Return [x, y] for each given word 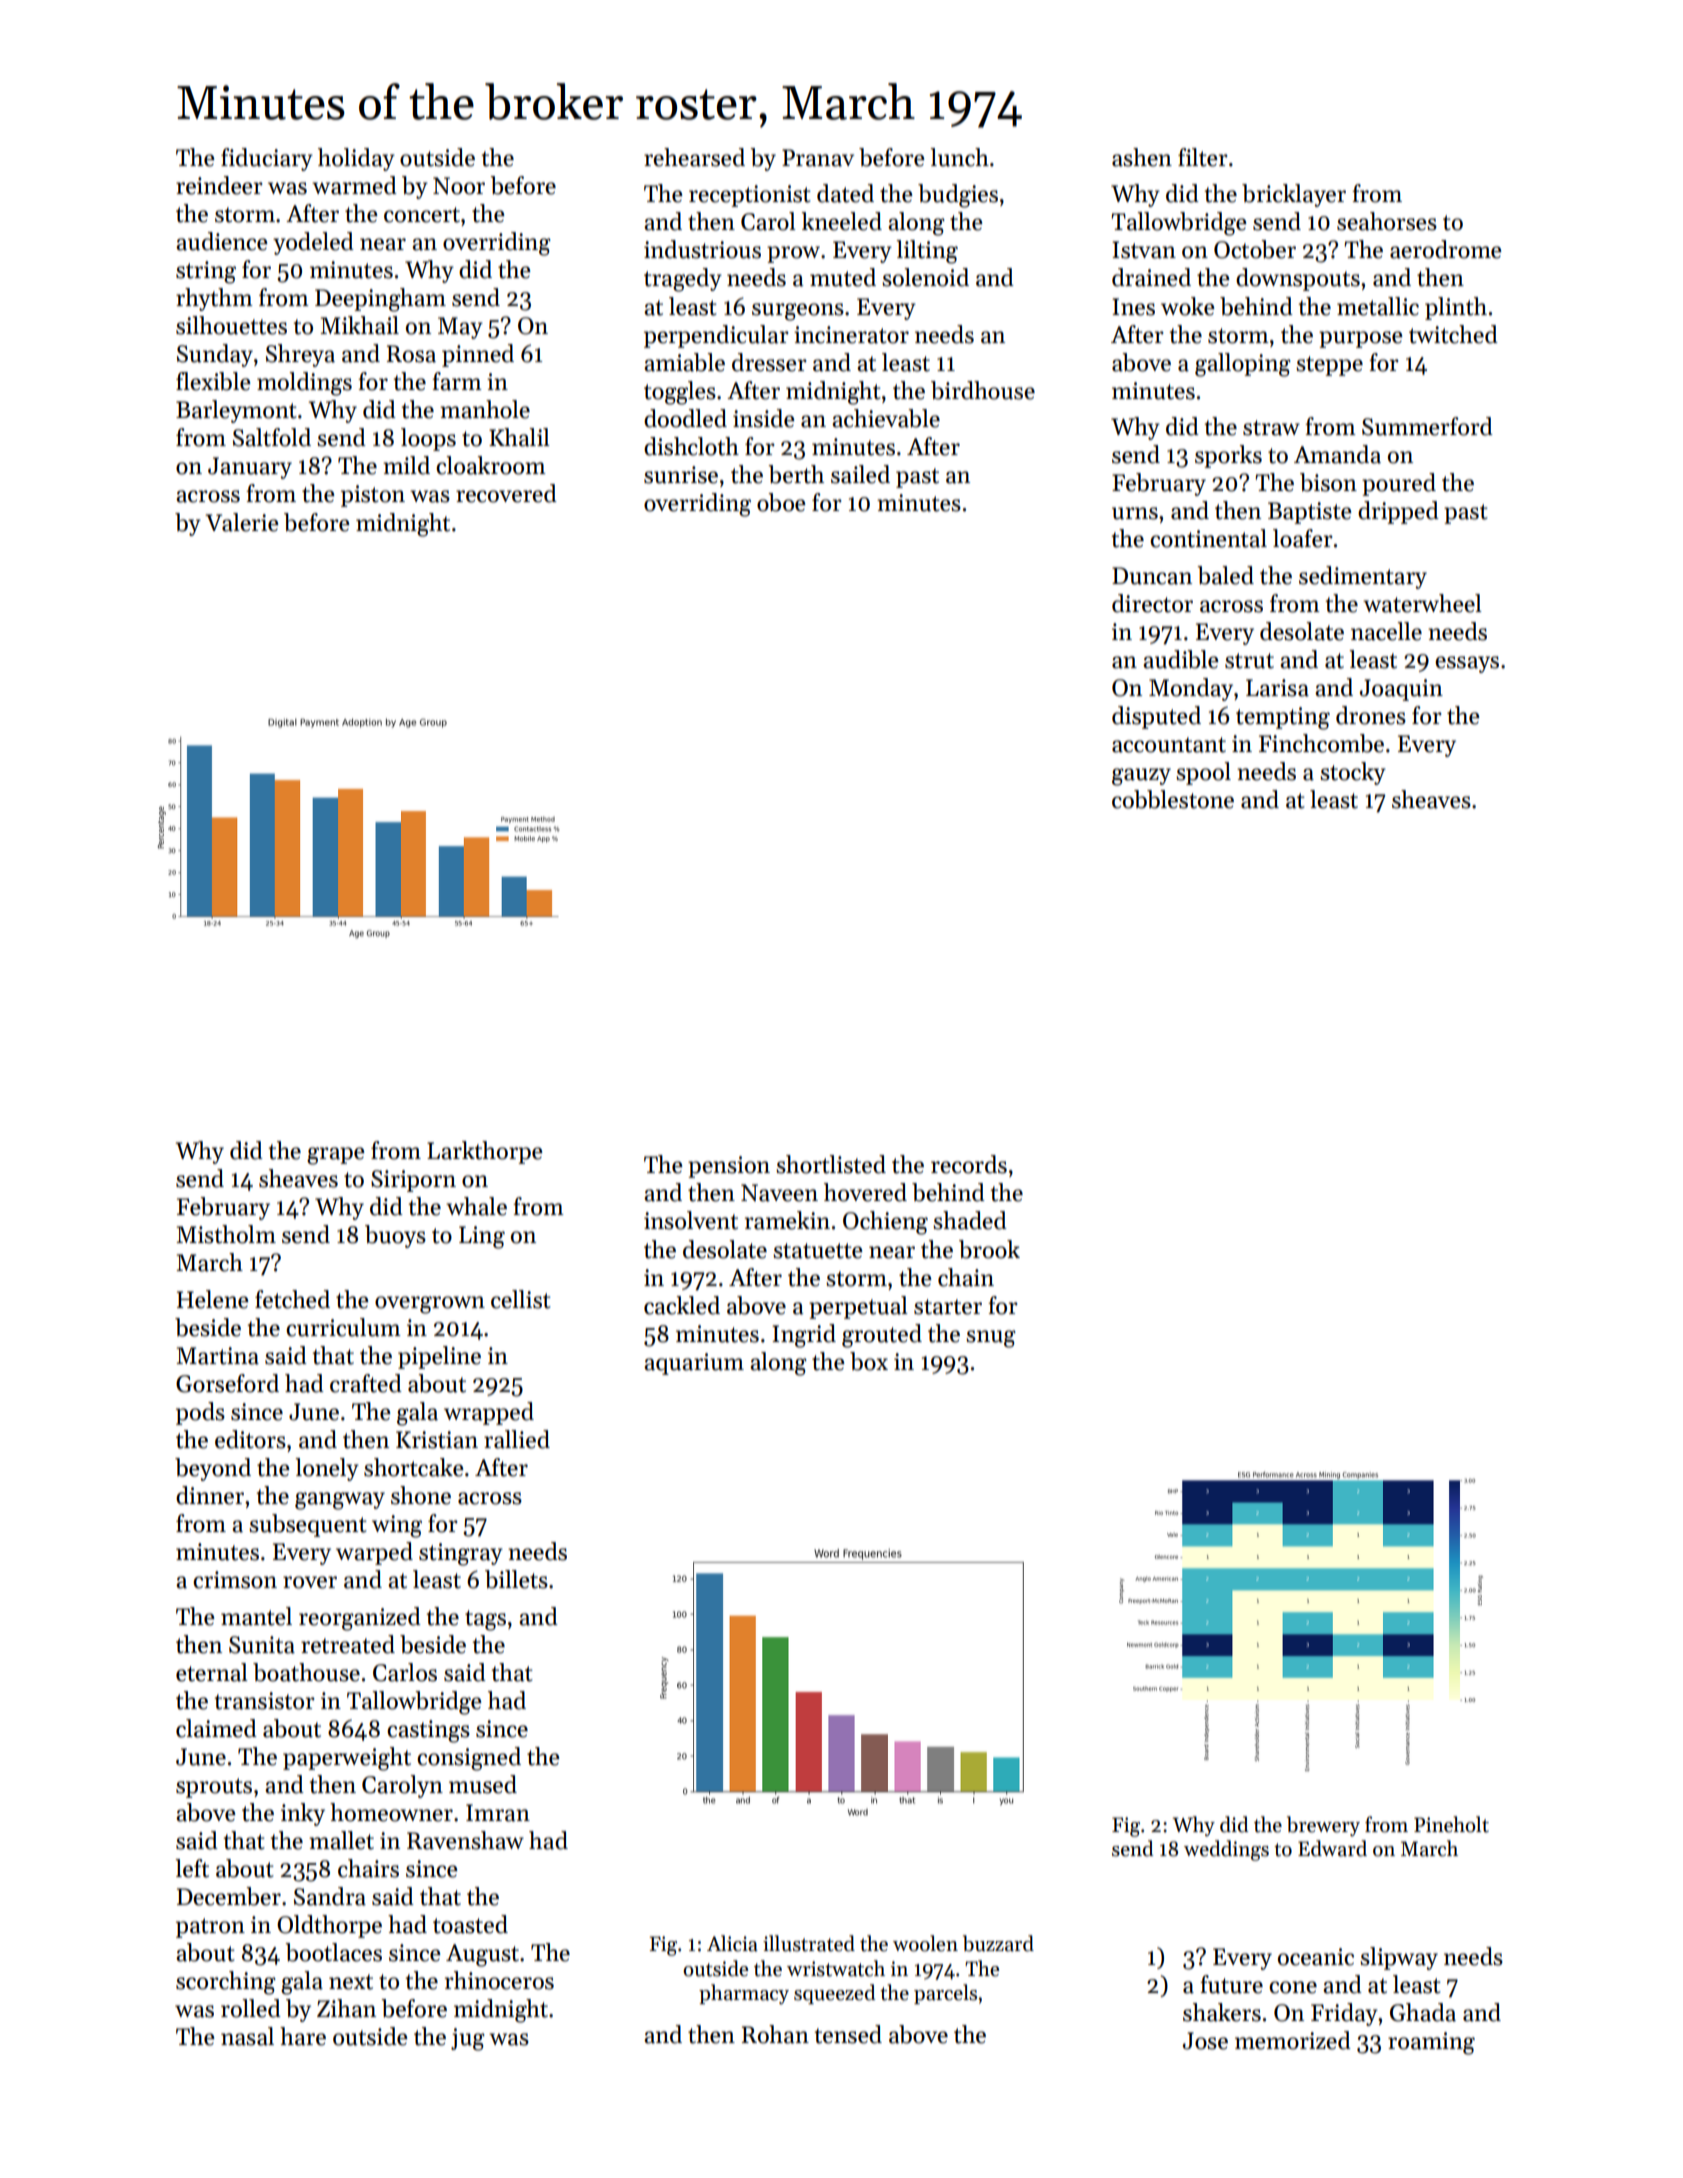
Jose [1205, 2041]
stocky [1353, 773]
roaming [1431, 2043]
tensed [848, 2034]
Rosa [411, 354]
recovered [506, 493]
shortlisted [831, 1164]
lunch [959, 157]
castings [428, 1731]
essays [1467, 664]
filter [1203, 157]
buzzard [998, 1943]
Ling [482, 1237]
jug [468, 2039]
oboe [781, 502]
